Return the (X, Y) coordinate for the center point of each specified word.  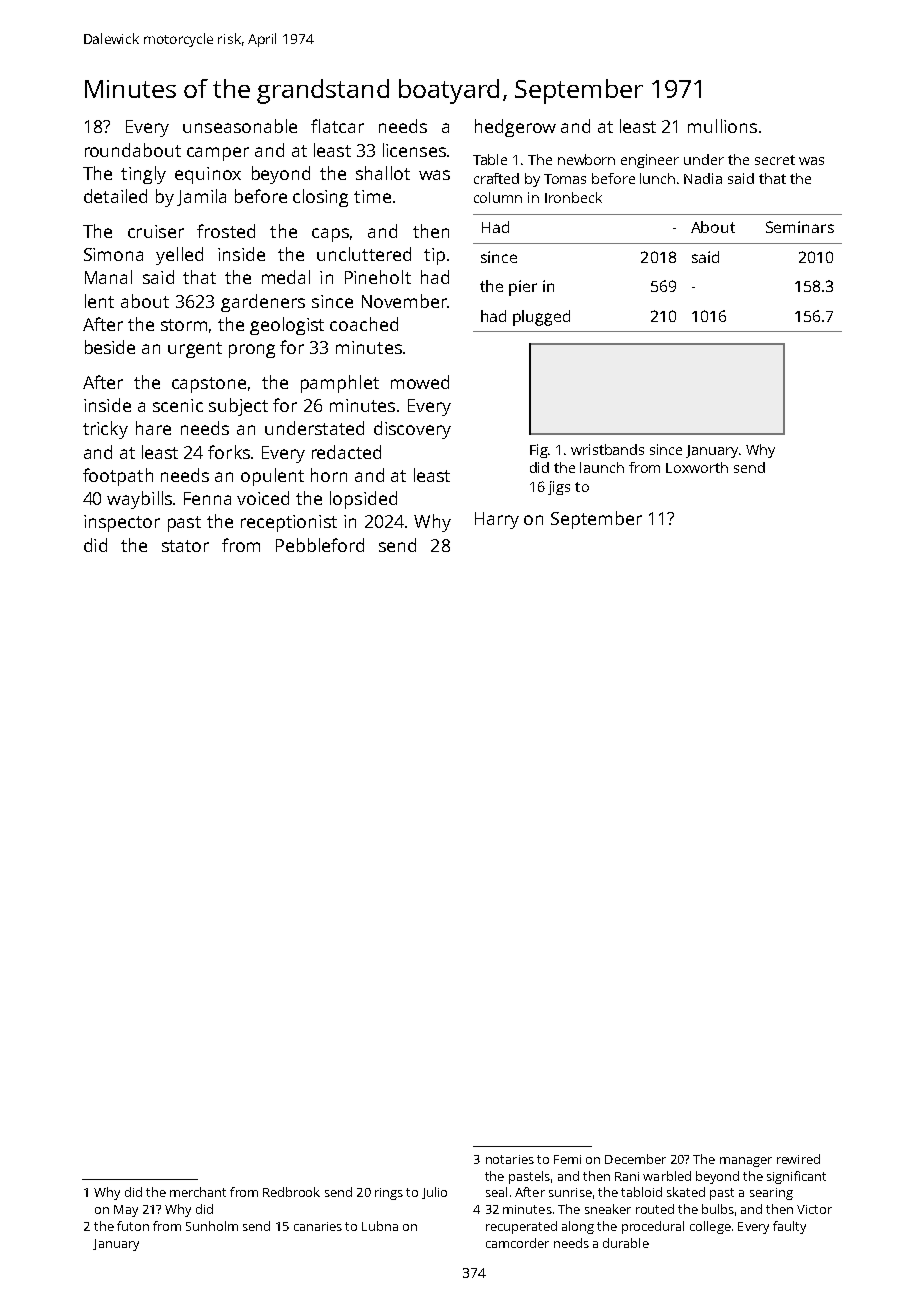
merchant (198, 1192)
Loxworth (697, 467)
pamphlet (340, 384)
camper (218, 154)
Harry (497, 520)
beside (110, 347)
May (126, 1211)
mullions (722, 126)
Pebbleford (320, 545)
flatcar (337, 126)
